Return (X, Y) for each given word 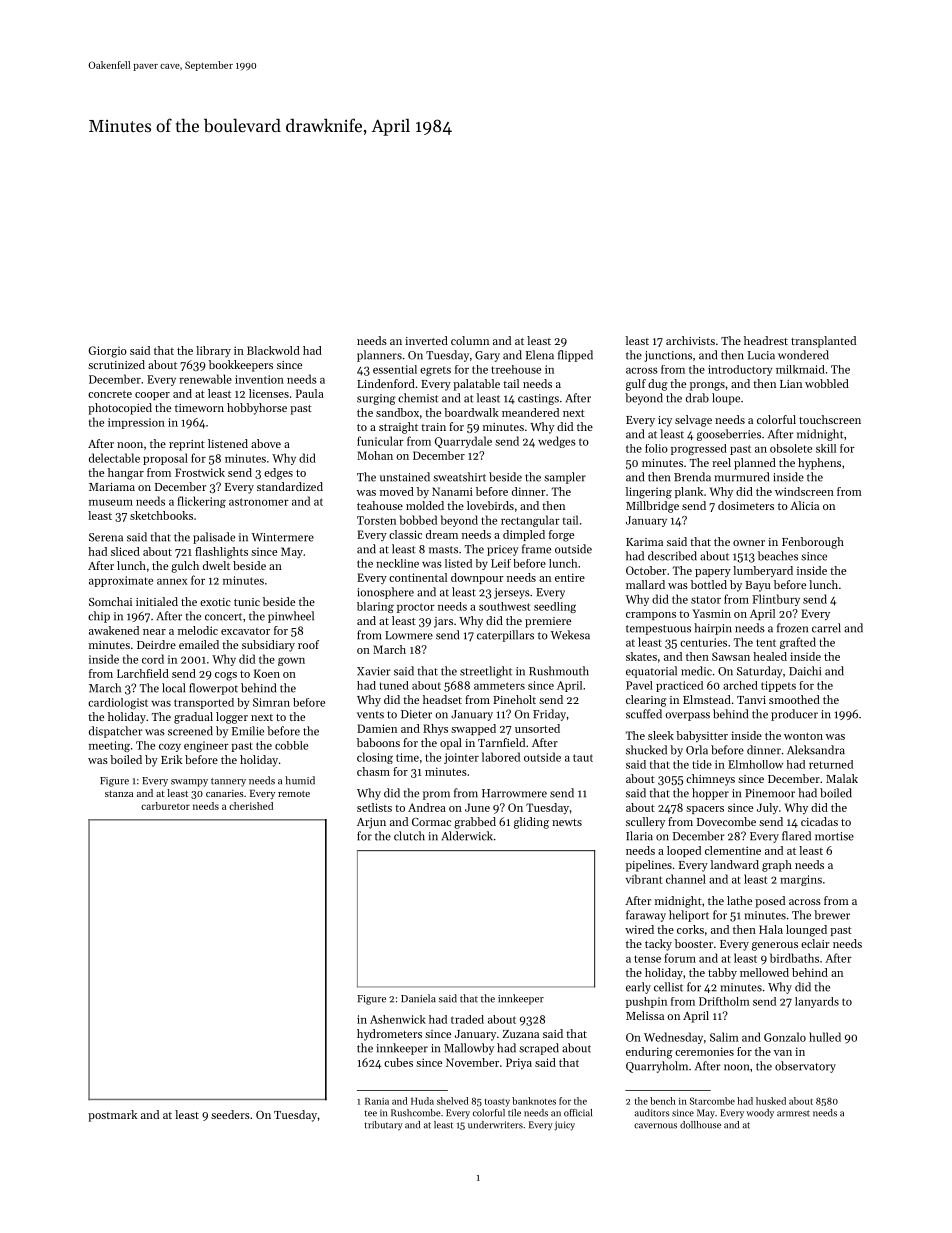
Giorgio (108, 352)
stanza (119, 794)
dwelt (216, 565)
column (470, 340)
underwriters (495, 1125)
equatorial (651, 672)
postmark (112, 1116)
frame (536, 549)
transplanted (823, 342)
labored (501, 757)
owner (749, 543)
